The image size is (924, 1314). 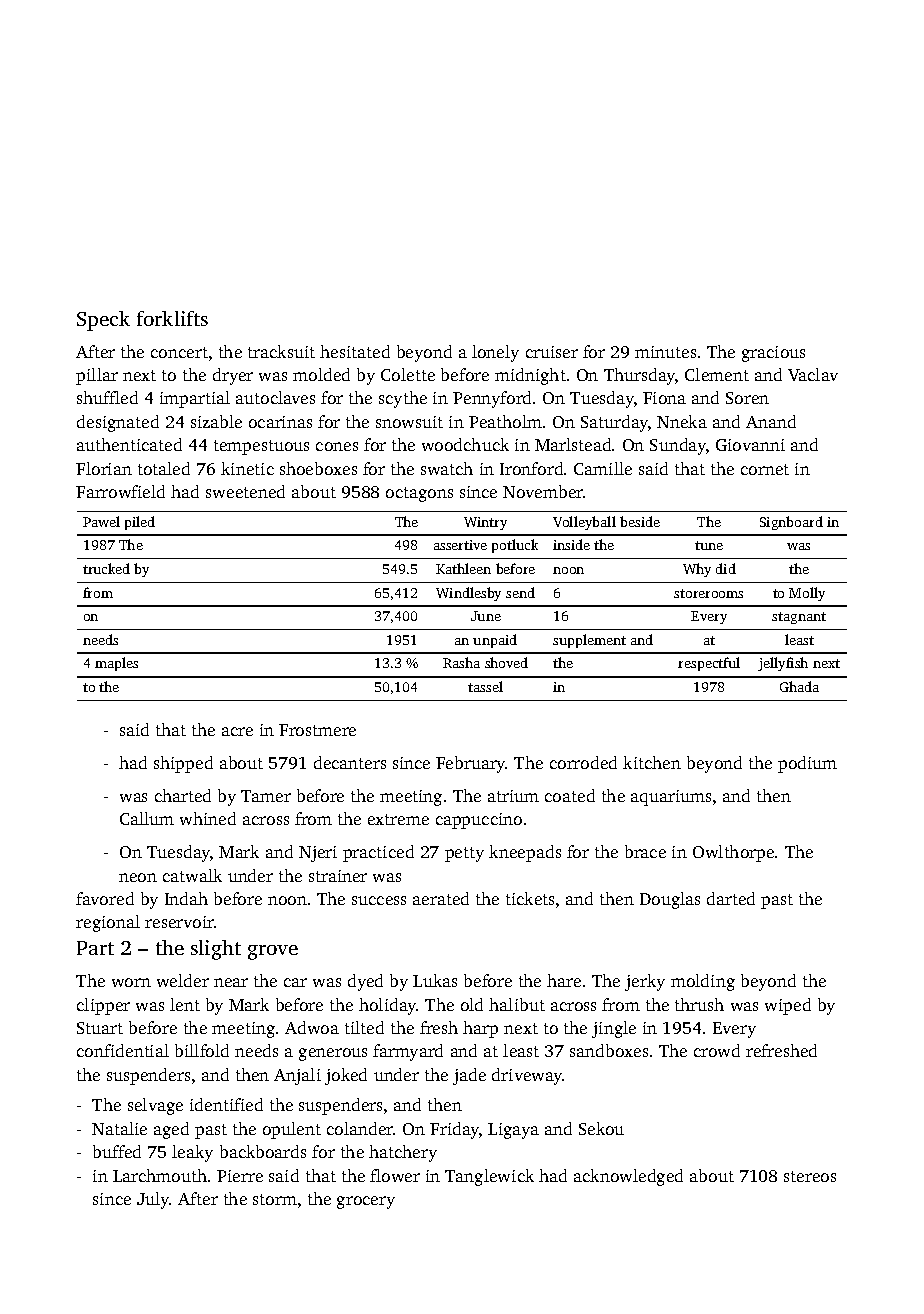 I want to click on storm, so click(x=275, y=1199).
